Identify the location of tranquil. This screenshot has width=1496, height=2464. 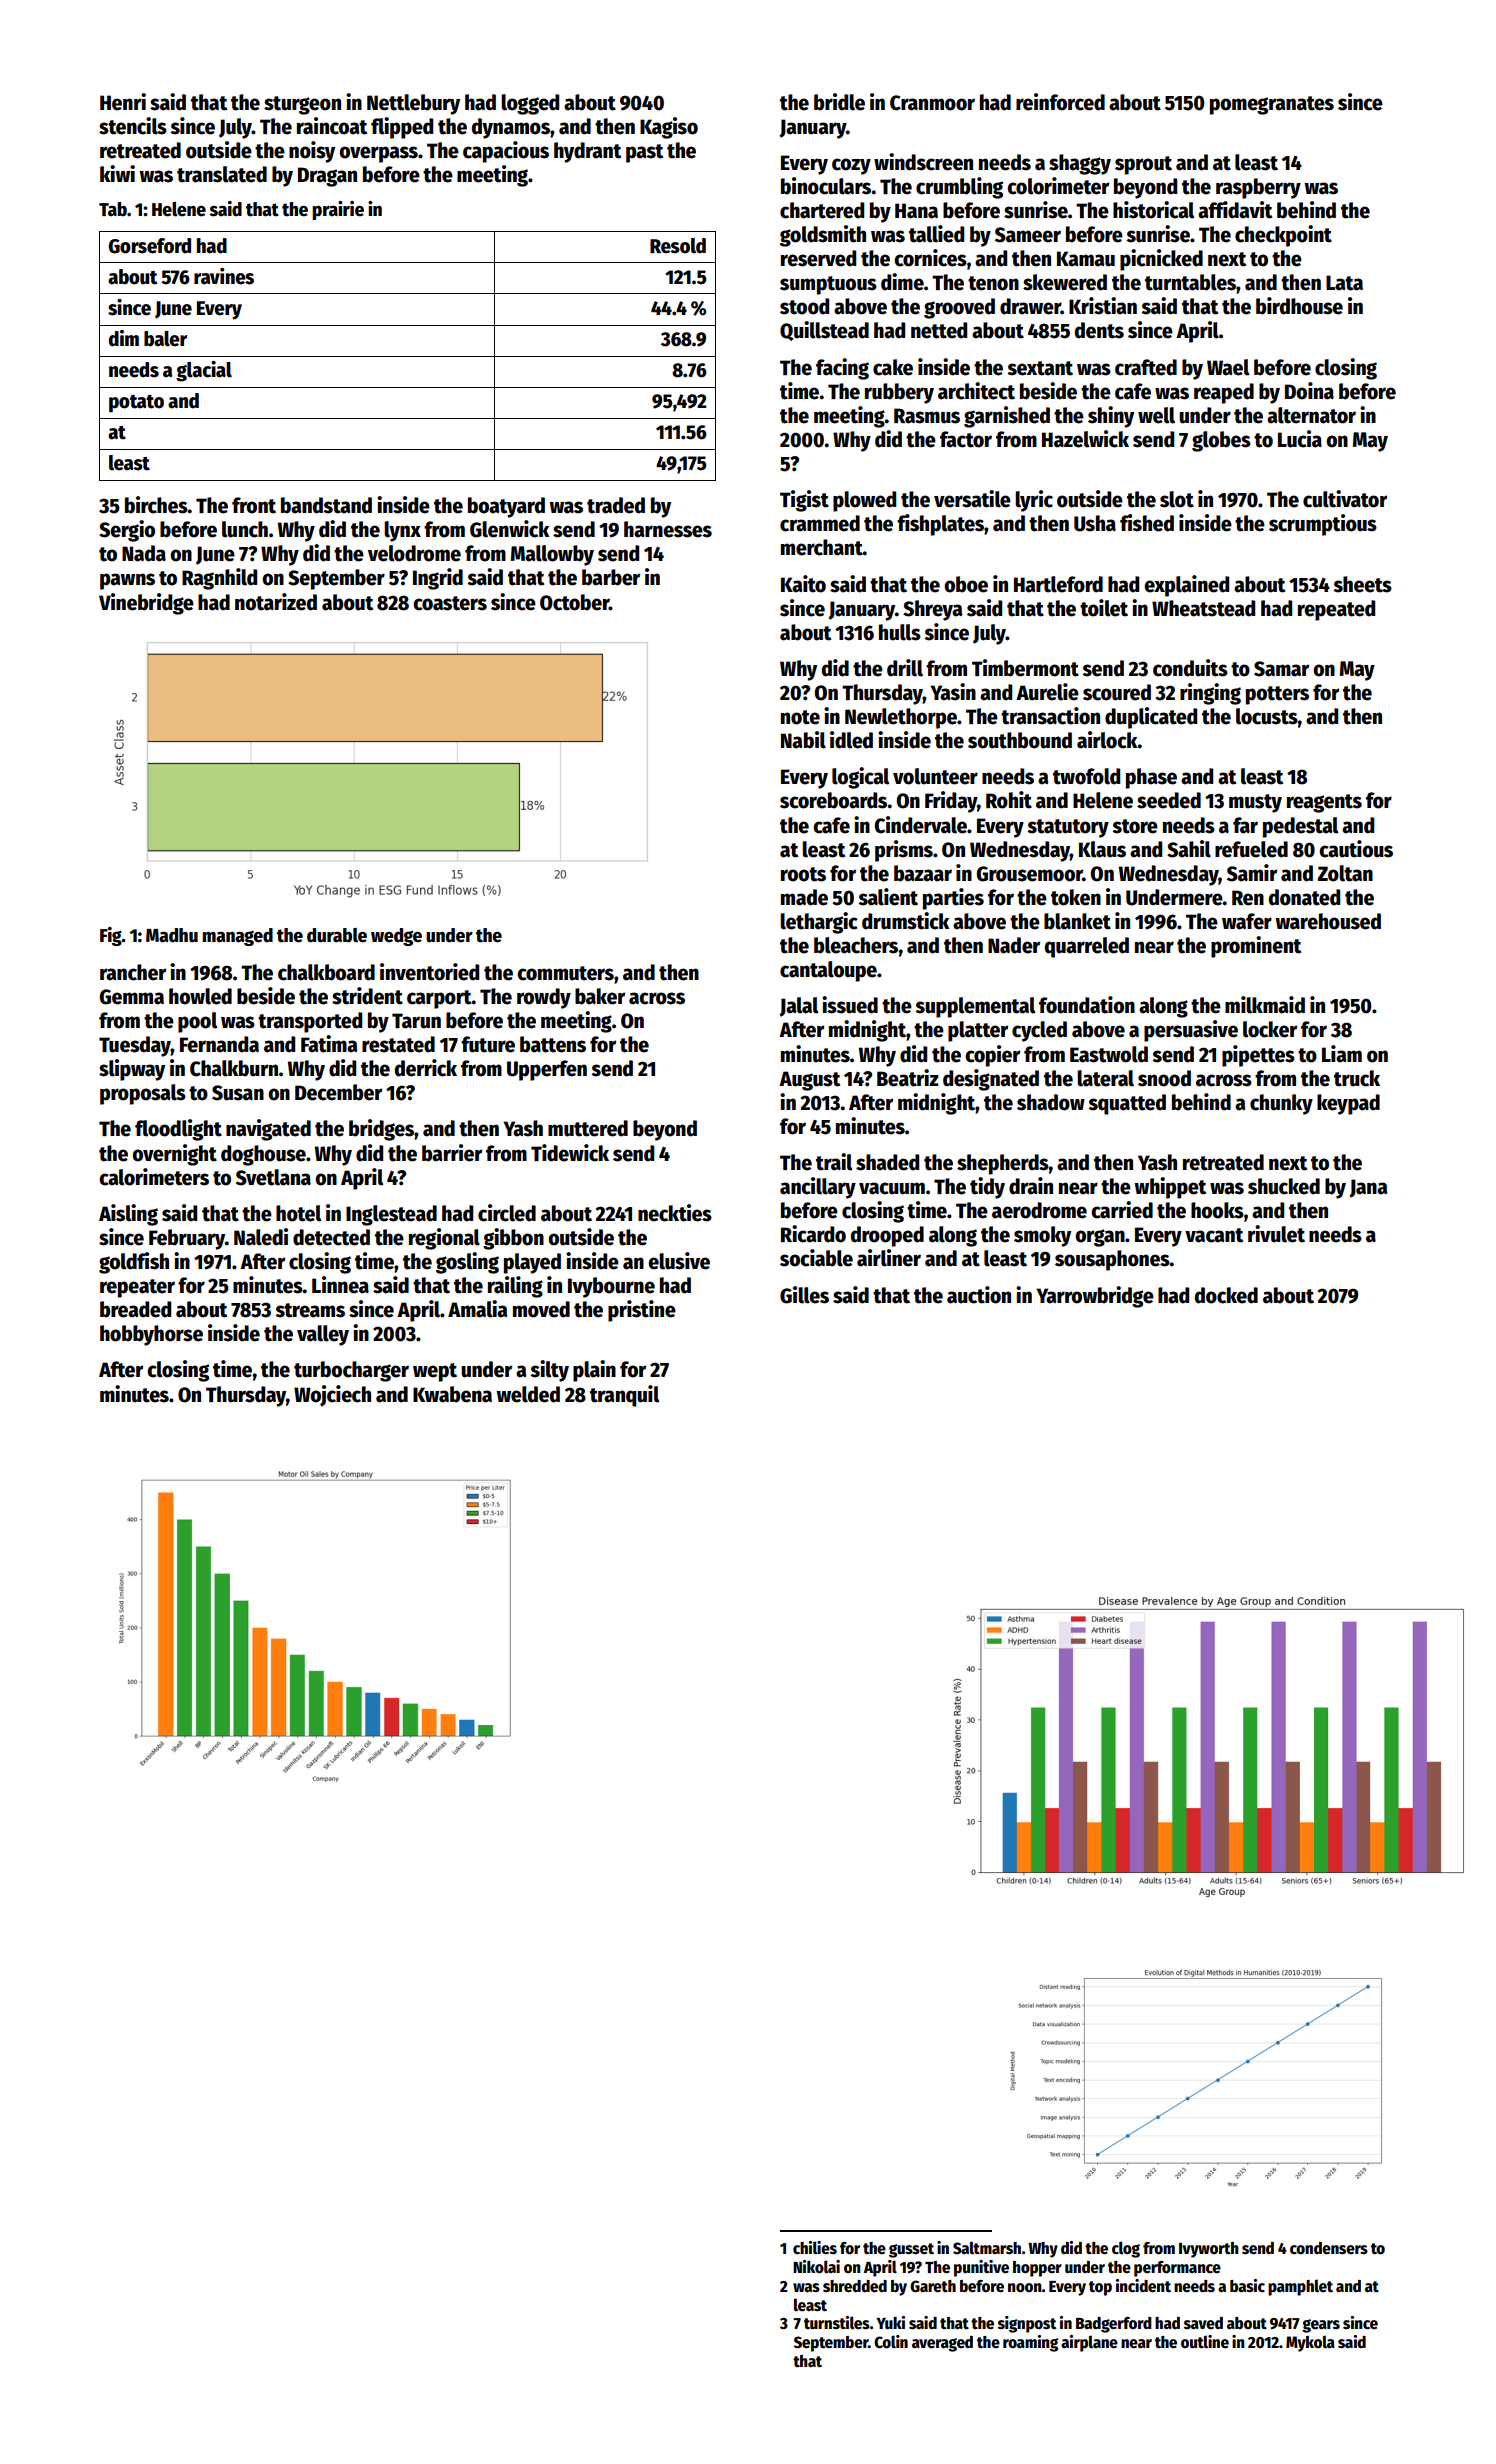
(624, 1396).
